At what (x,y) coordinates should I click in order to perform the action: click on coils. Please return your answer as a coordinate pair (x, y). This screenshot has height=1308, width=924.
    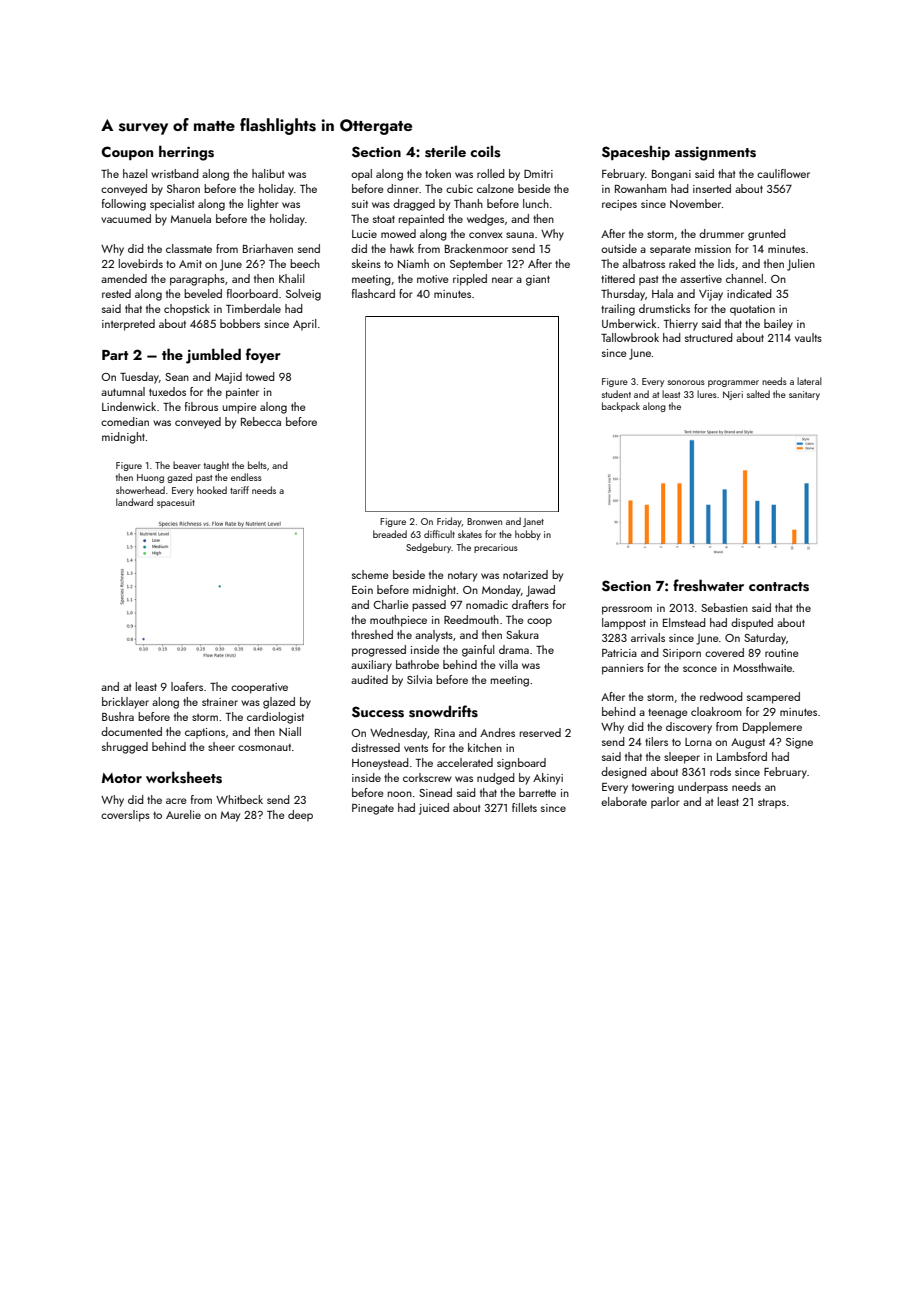
    Looking at the image, I should click on (485, 151).
